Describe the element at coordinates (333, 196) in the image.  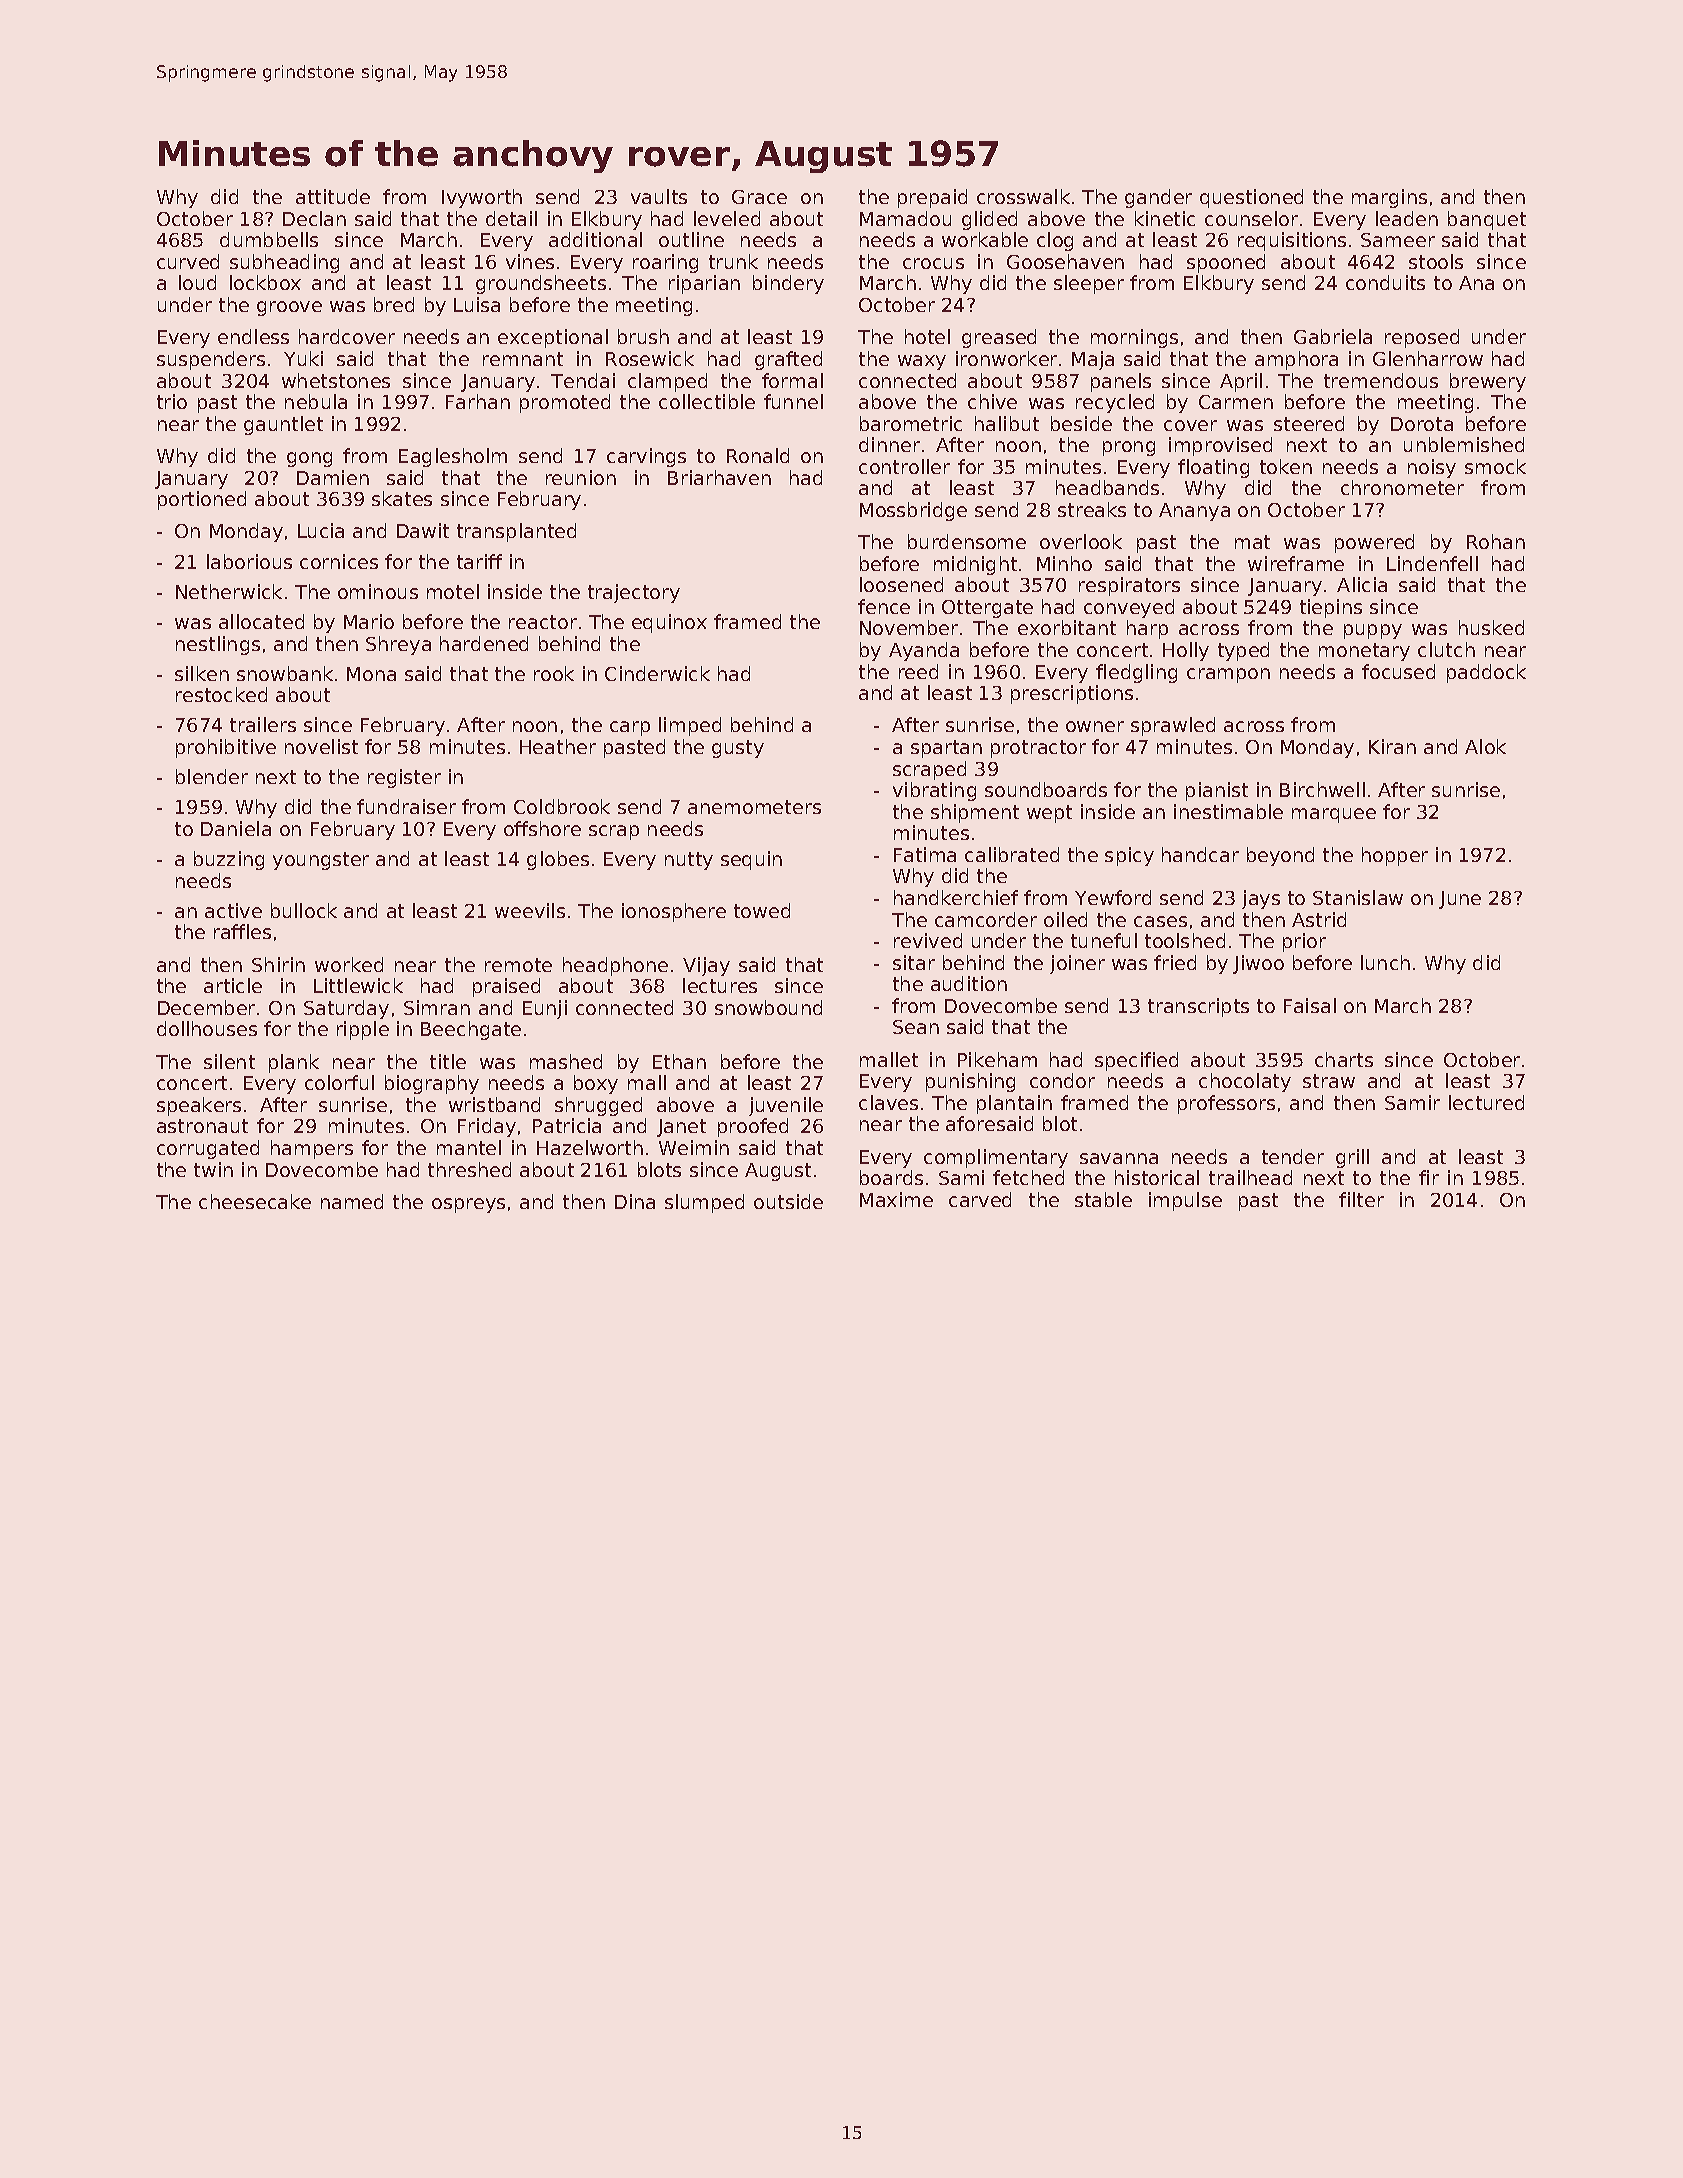
I see `attitude` at that location.
